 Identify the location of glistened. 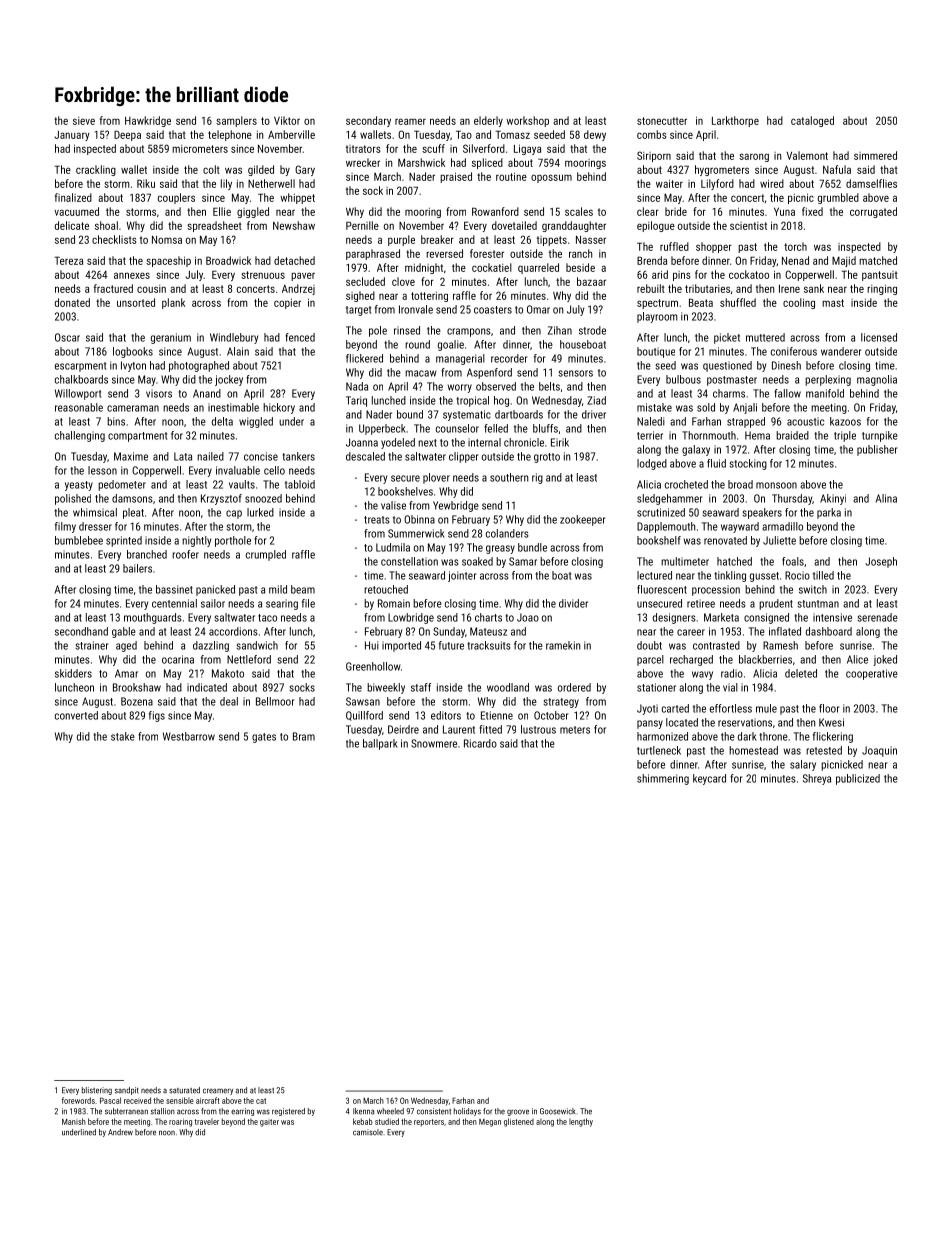
(519, 1122).
